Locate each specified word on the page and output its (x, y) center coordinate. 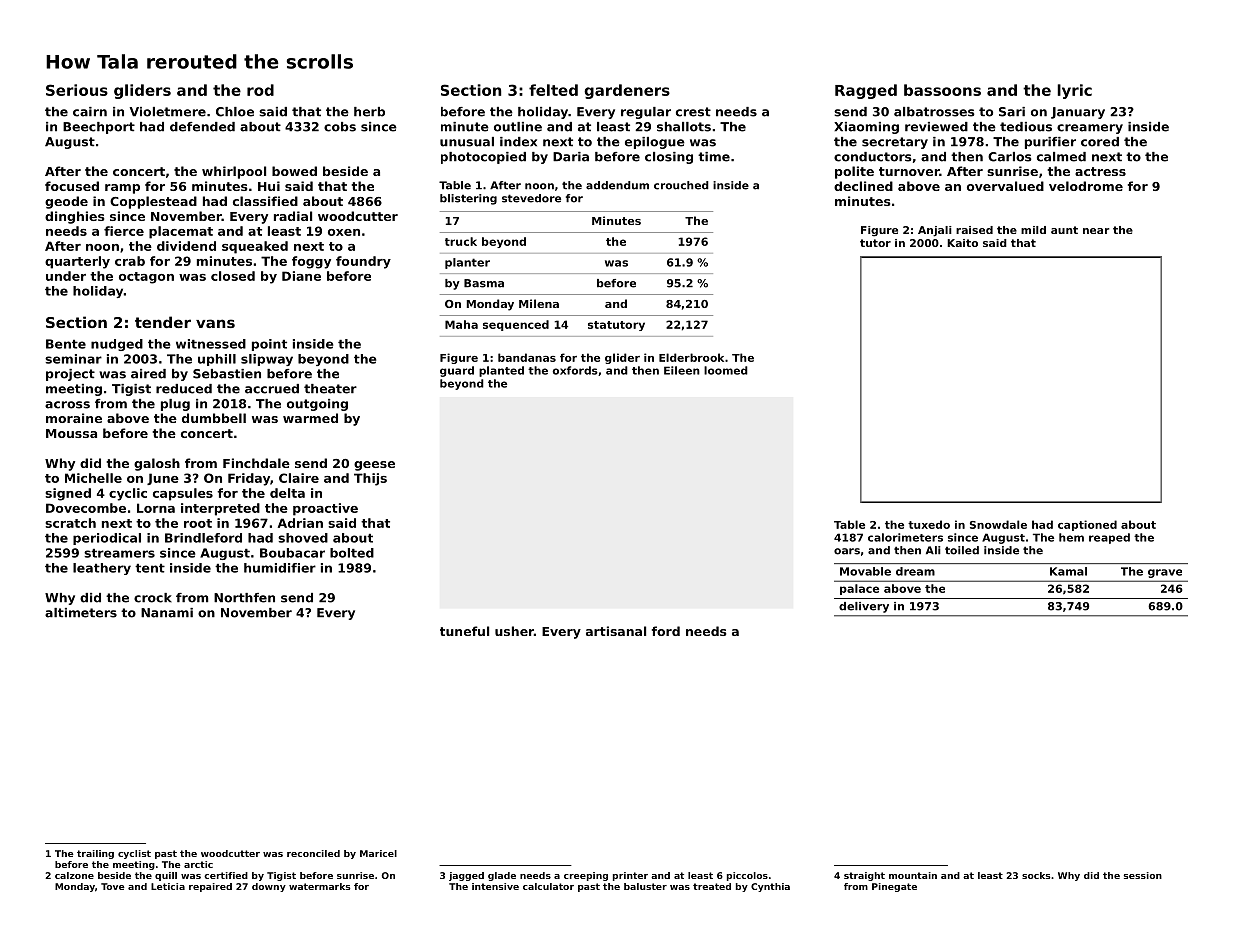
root (198, 523)
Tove (113, 886)
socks (1036, 875)
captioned (1087, 525)
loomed (726, 370)
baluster (645, 886)
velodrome (1086, 186)
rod (260, 90)
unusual (467, 142)
